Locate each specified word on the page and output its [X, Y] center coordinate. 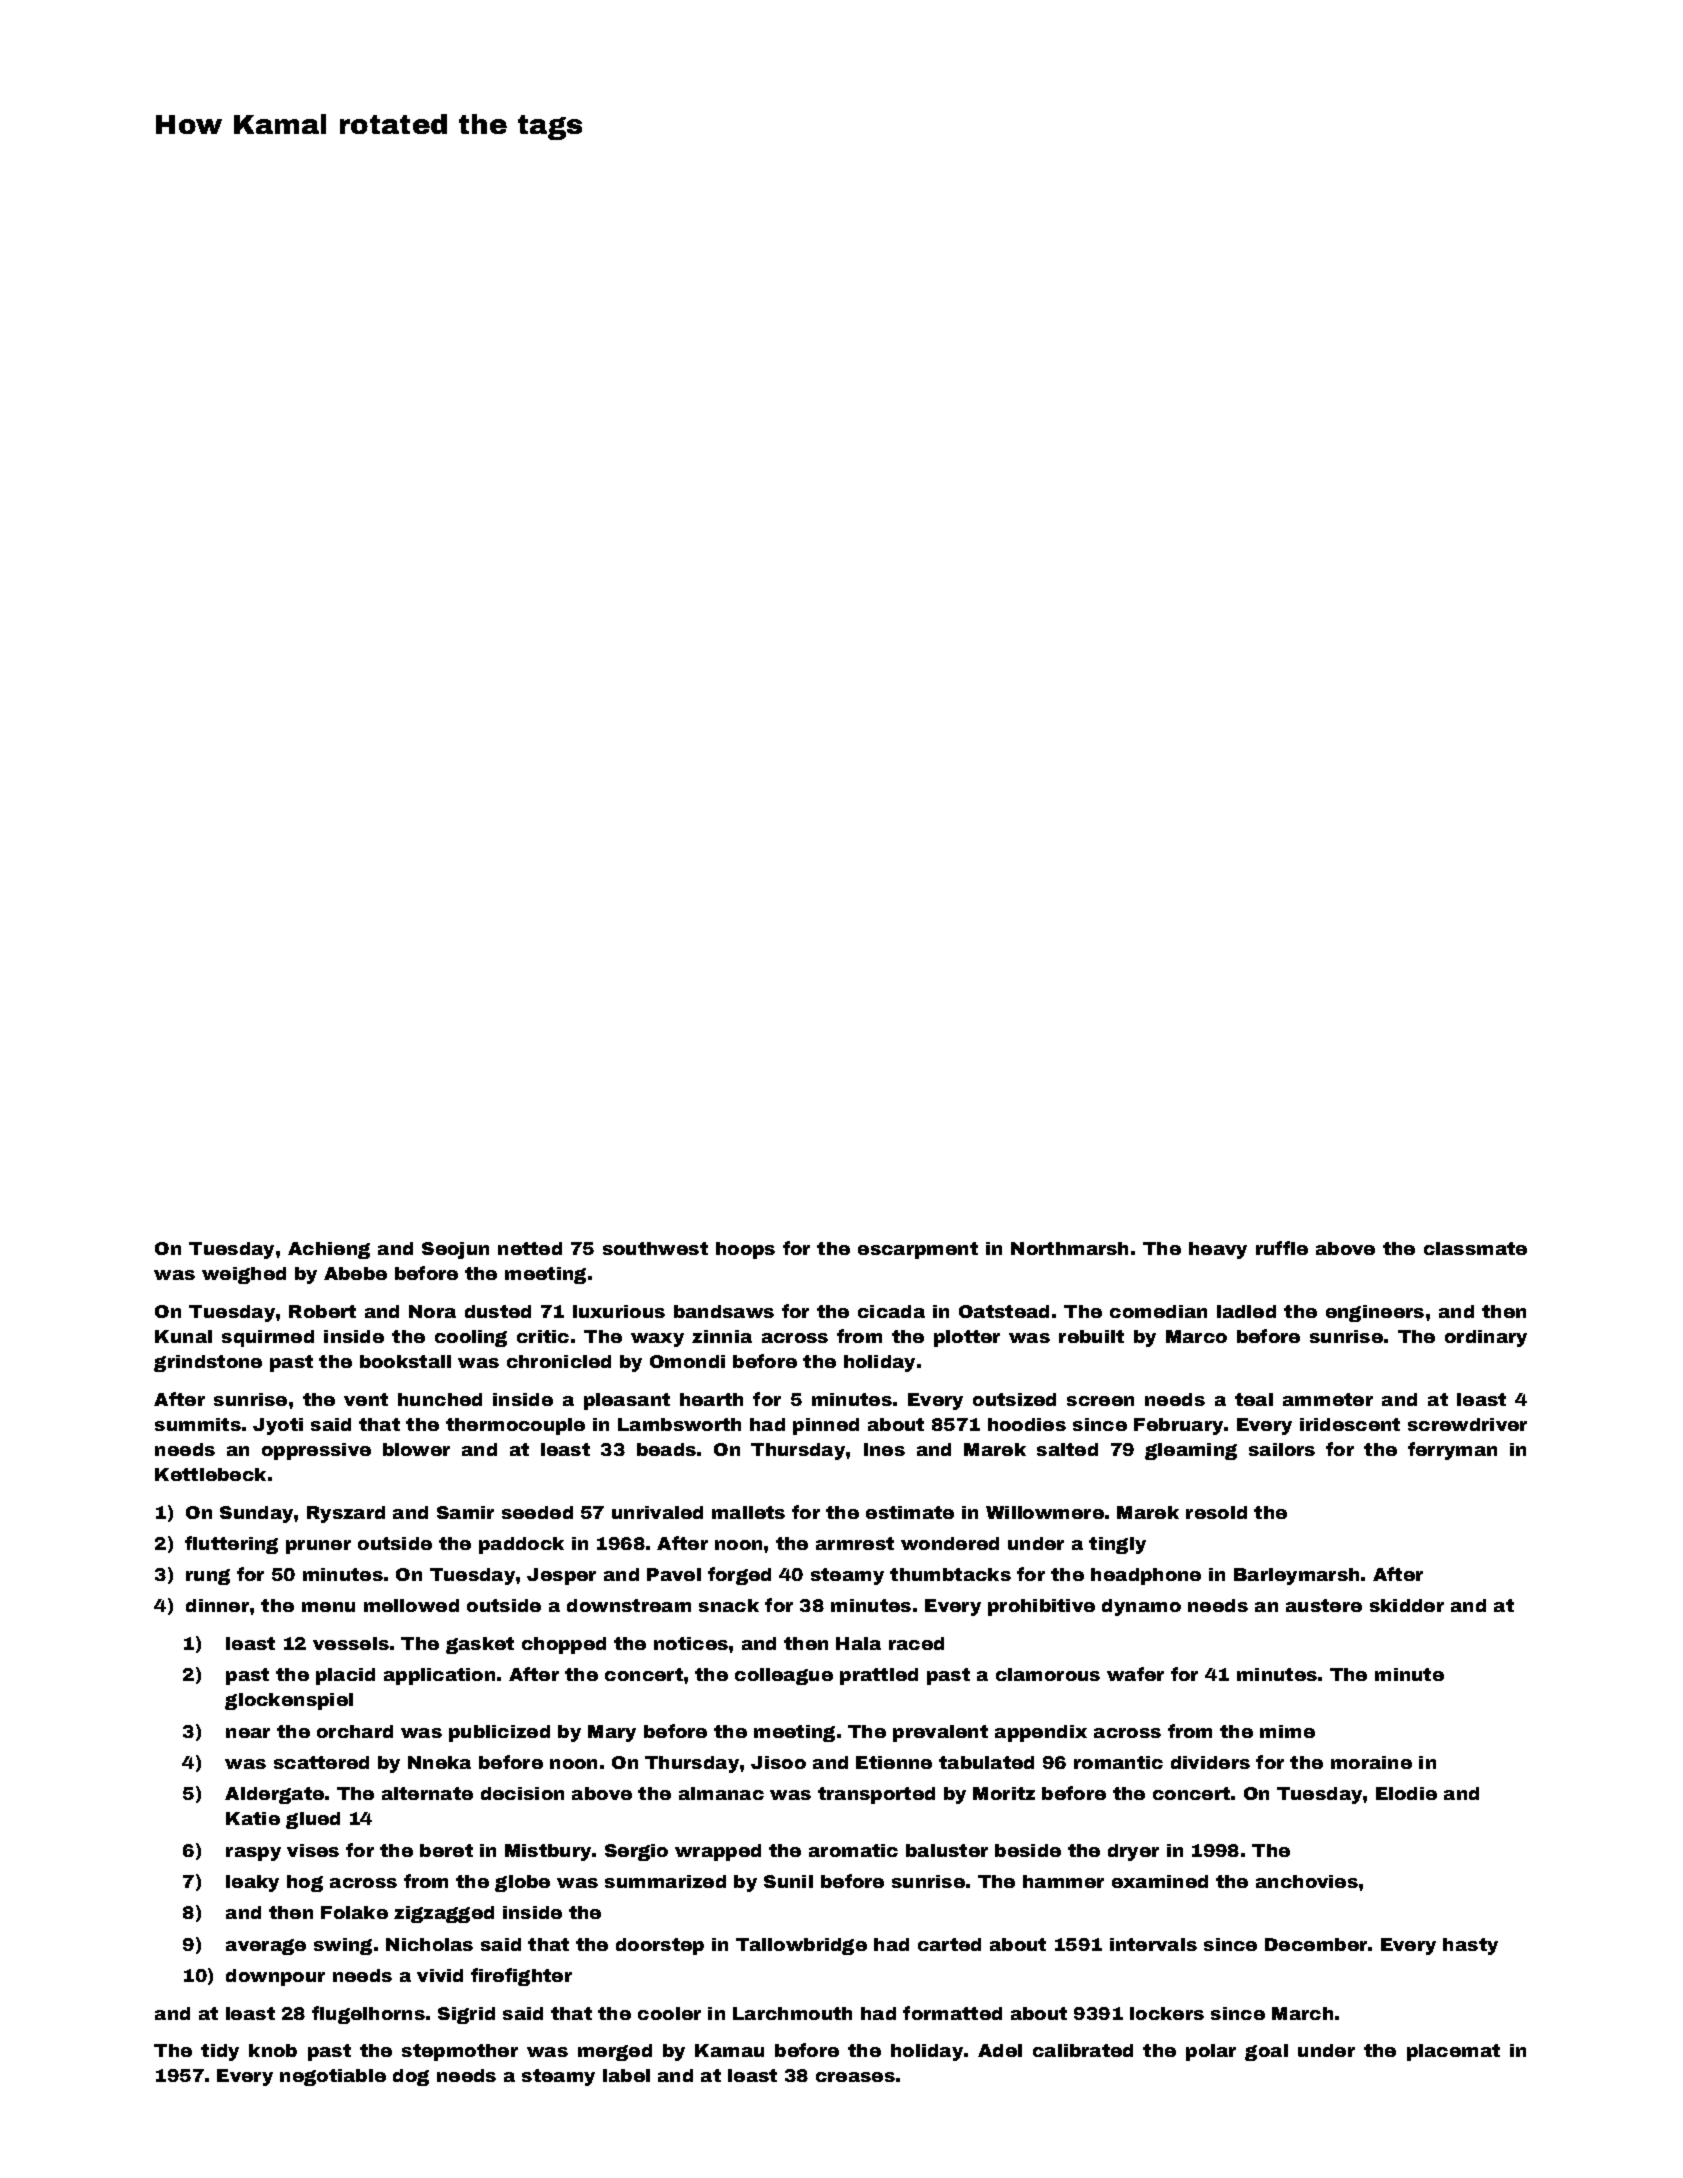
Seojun [455, 1250]
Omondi [687, 1361]
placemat [1453, 2052]
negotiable [333, 2077]
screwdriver [1467, 1424]
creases [855, 2077]
